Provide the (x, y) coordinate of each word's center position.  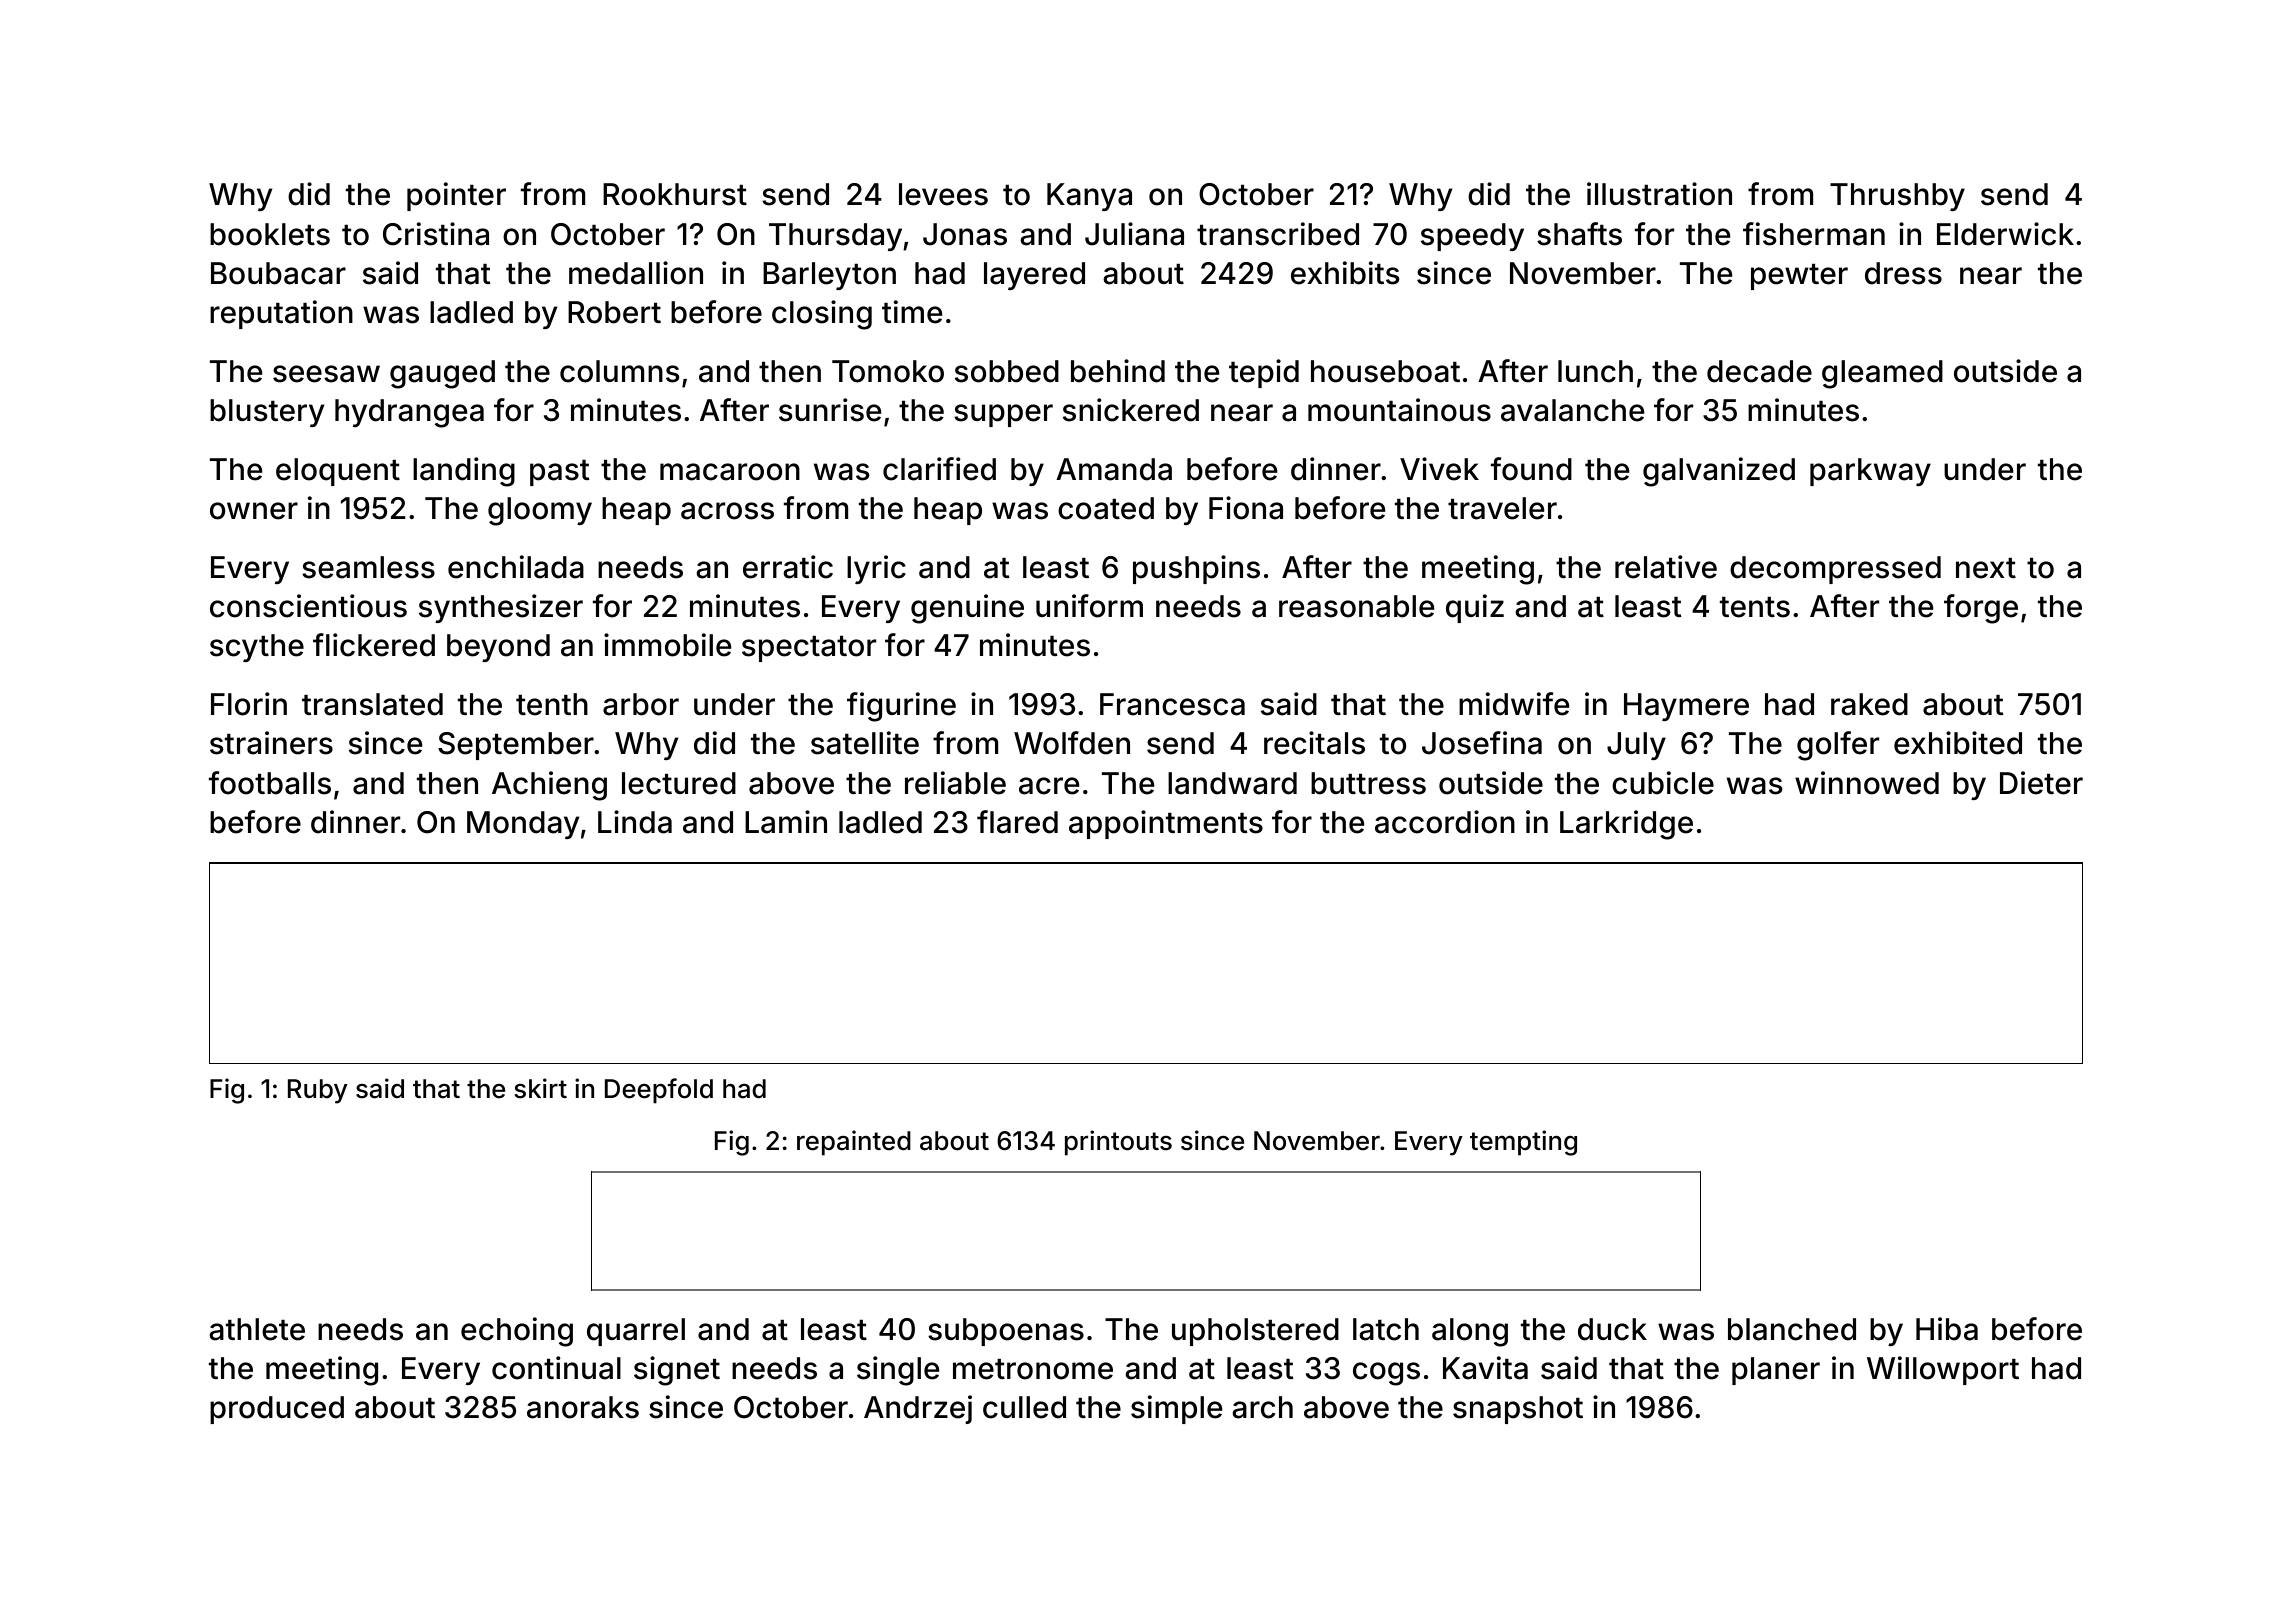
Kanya (1089, 197)
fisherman (1814, 234)
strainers (271, 743)
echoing (517, 1332)
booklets (270, 234)
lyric (876, 569)
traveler (1502, 508)
